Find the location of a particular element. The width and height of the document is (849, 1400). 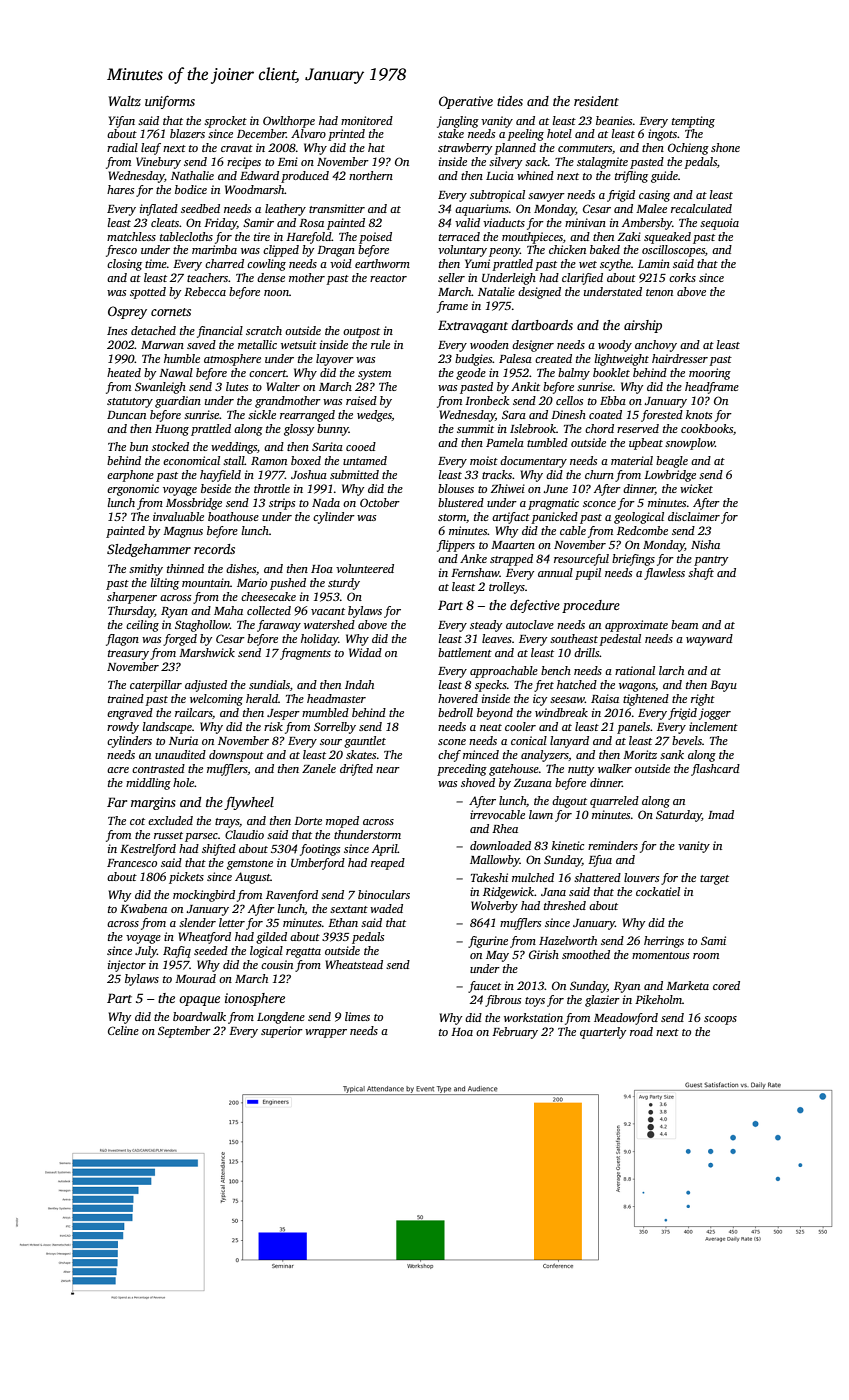

knots is located at coordinates (699, 414).
